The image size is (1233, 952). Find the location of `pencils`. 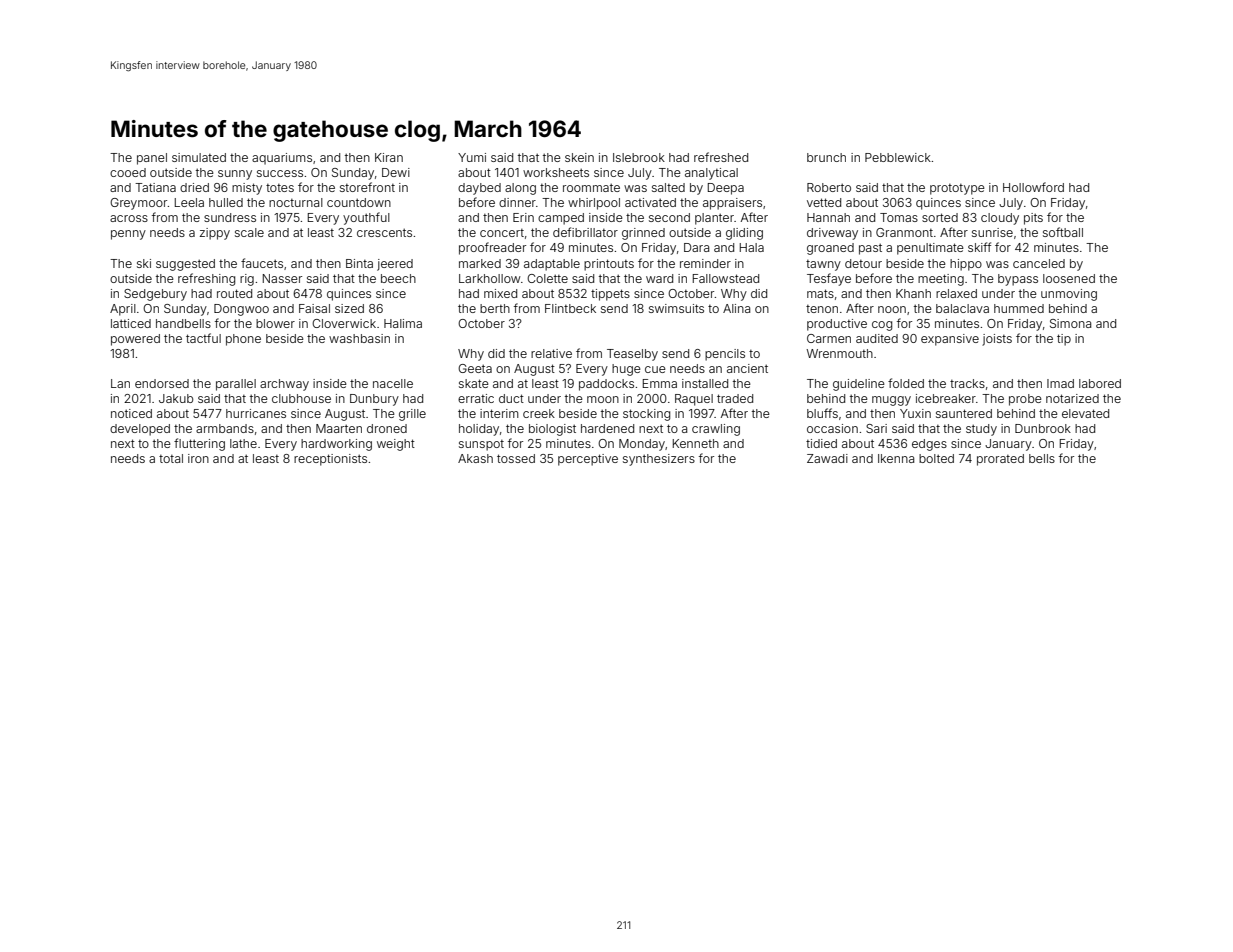

pencils is located at coordinates (725, 355).
